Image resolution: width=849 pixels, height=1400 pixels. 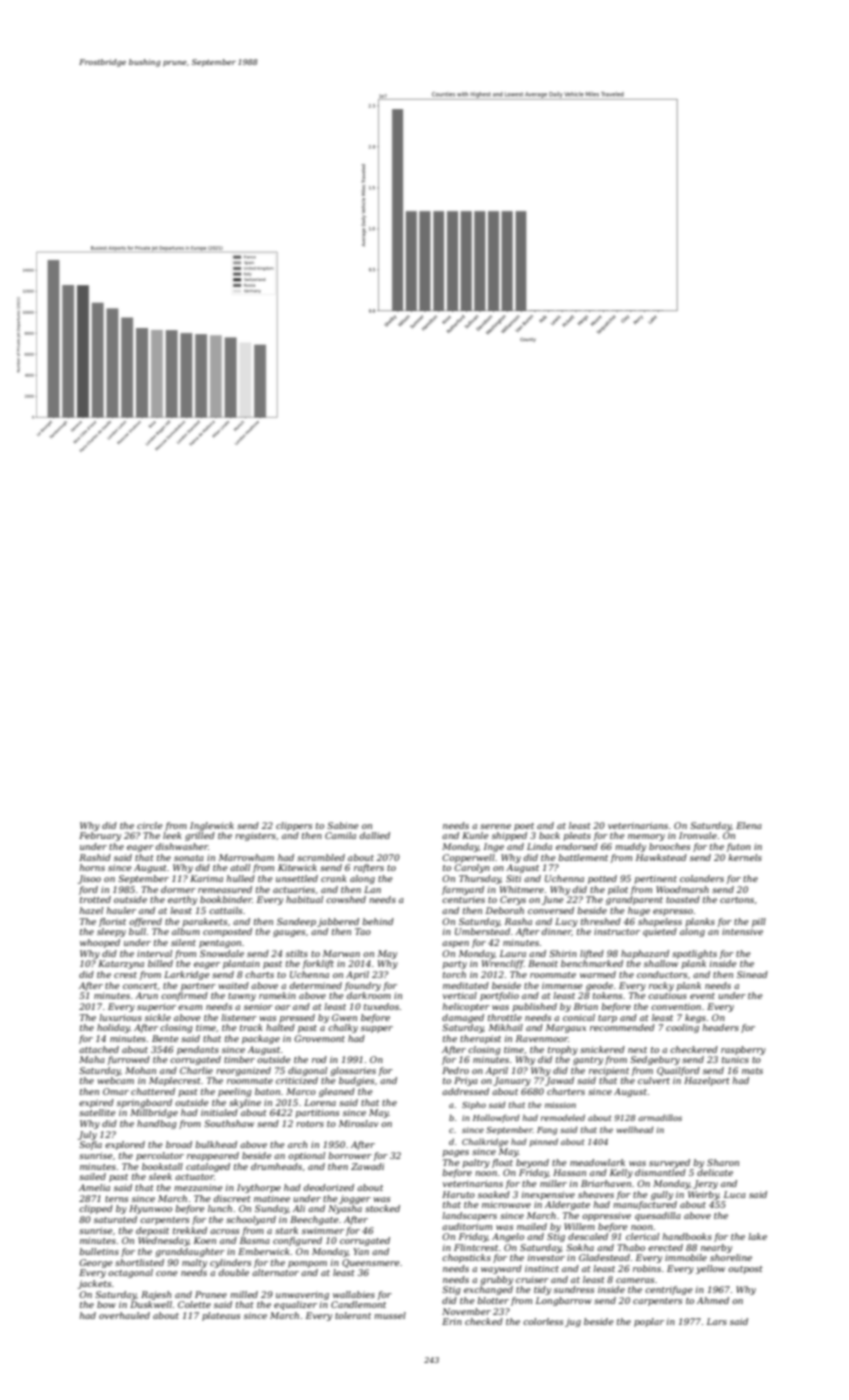 What do you see at coordinates (226, 899) in the screenshot?
I see `bookbinder` at bounding box center [226, 899].
